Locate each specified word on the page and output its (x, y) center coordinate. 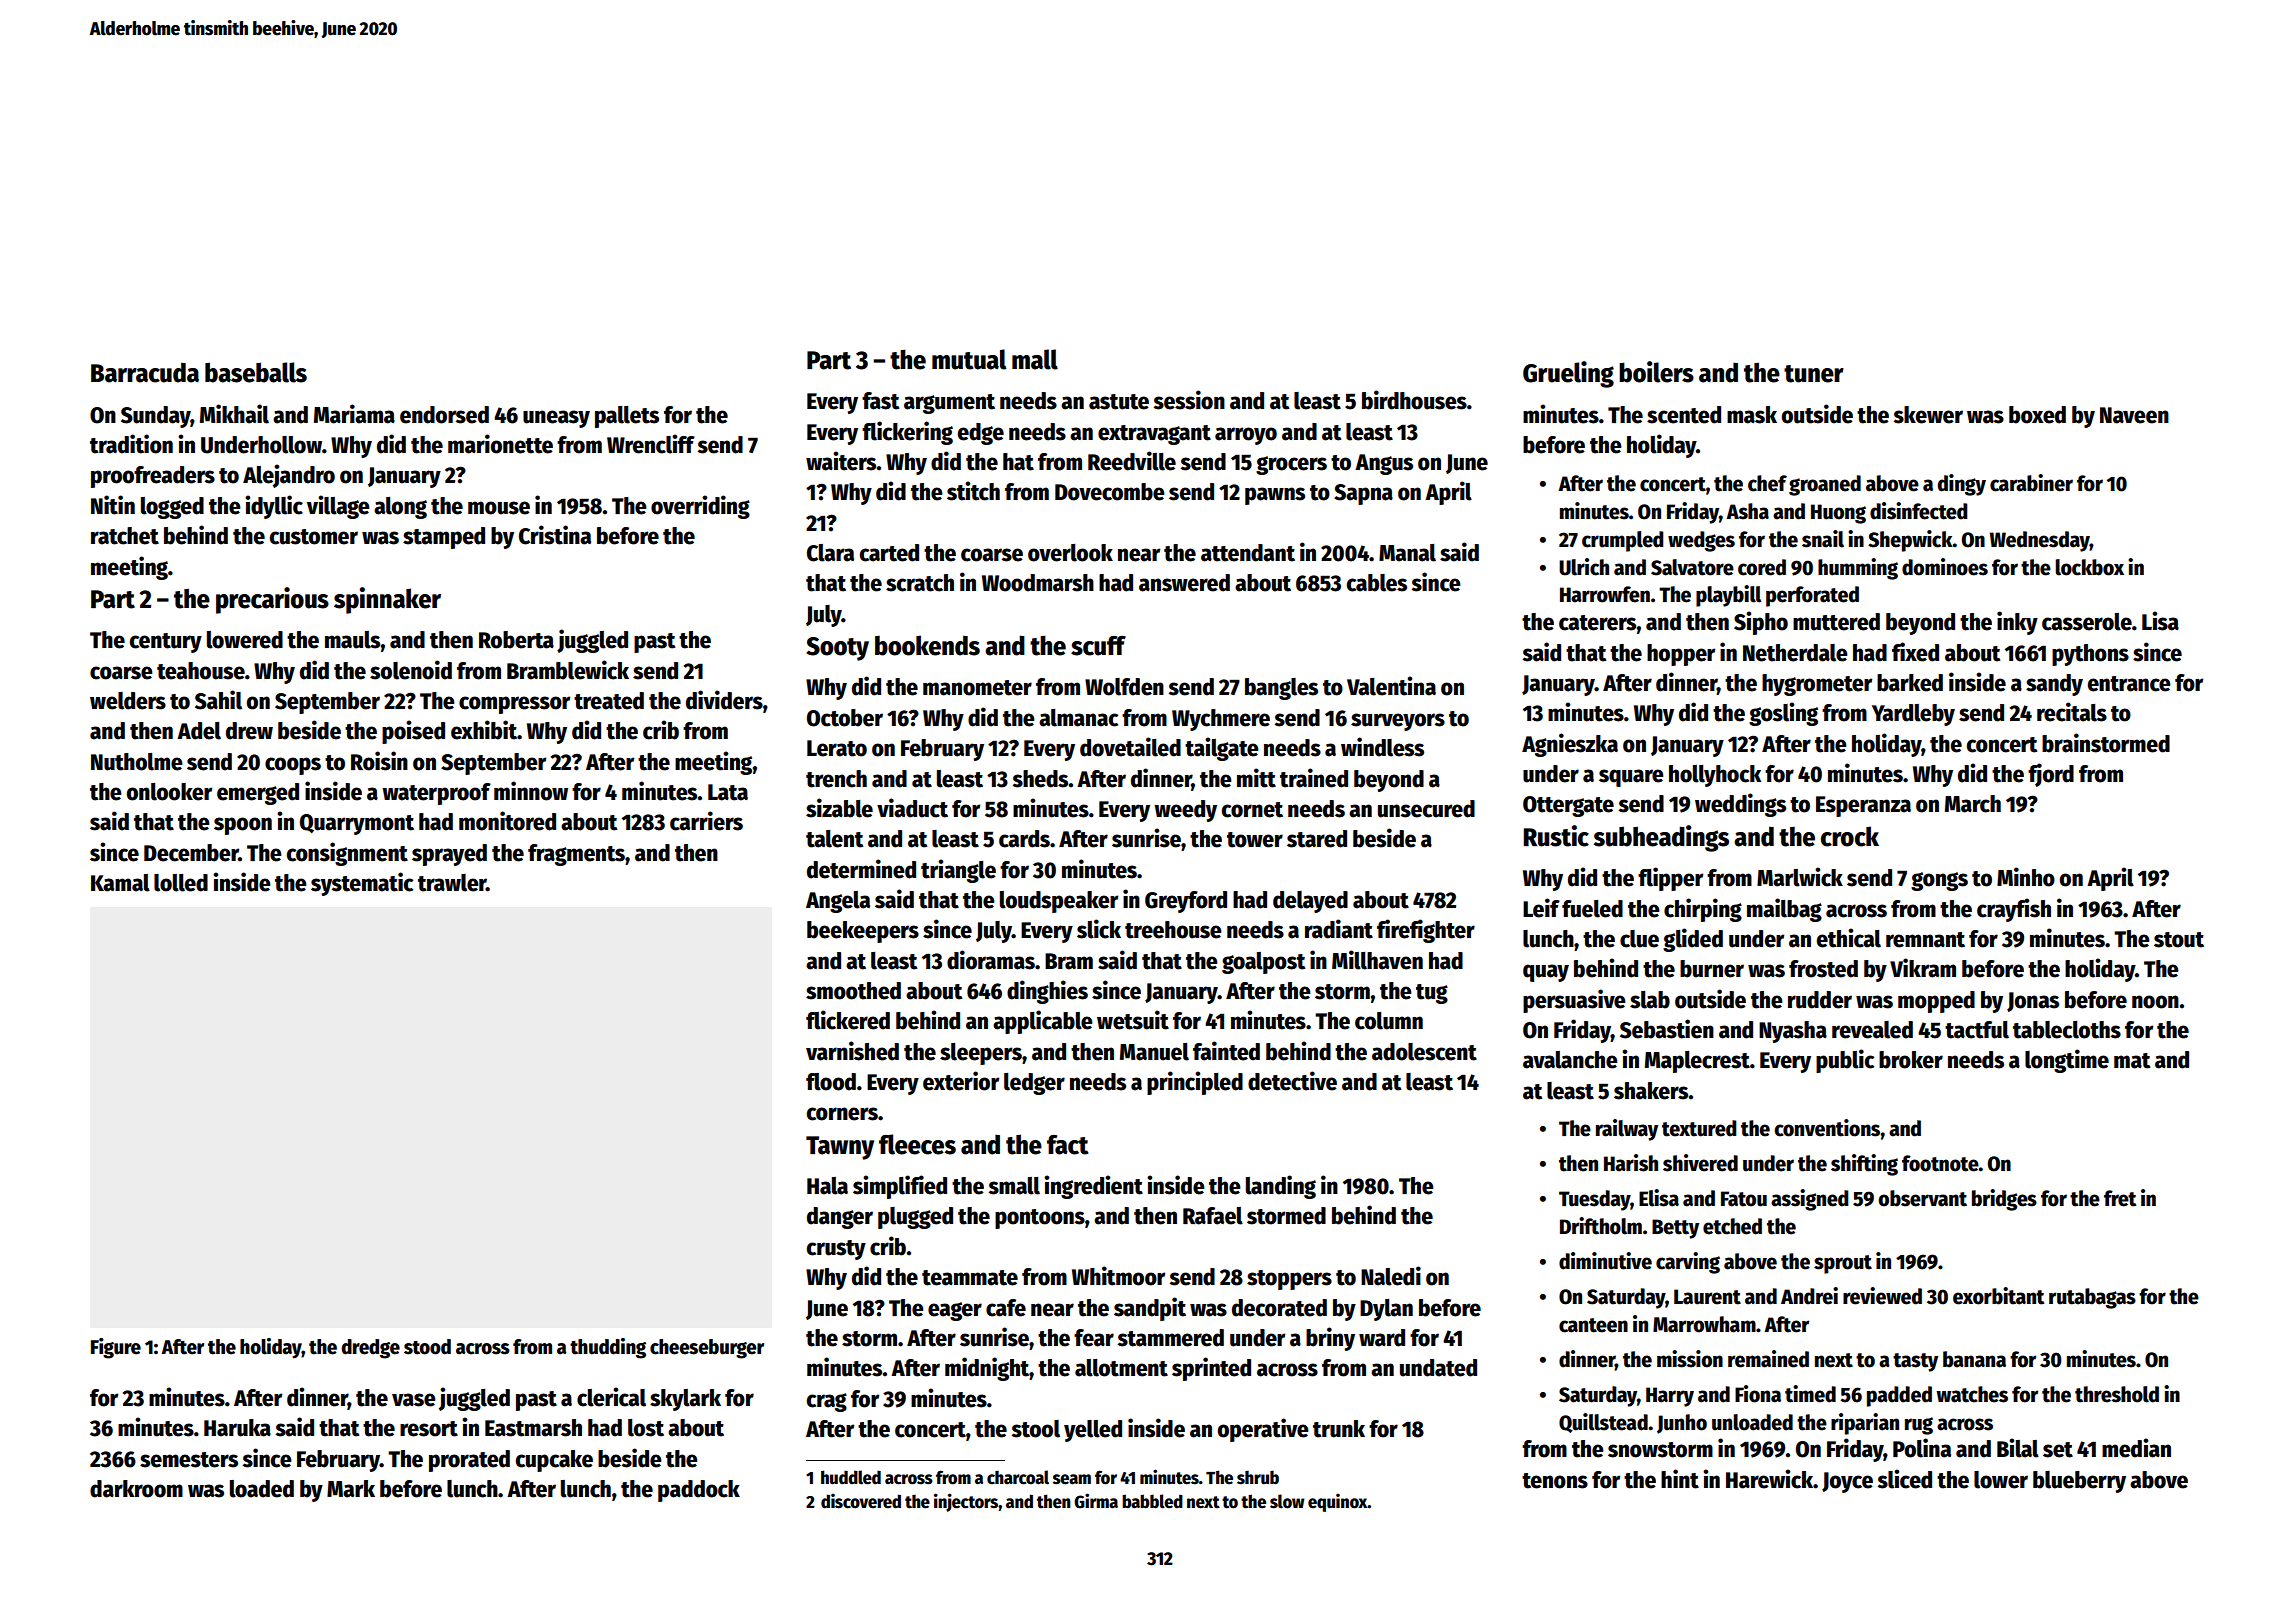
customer (314, 537)
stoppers (1289, 1280)
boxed (2037, 415)
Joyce (1847, 1482)
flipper (1670, 879)
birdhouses (1414, 400)
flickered (848, 1020)
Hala (827, 1186)
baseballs (256, 372)
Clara (830, 553)
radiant (1339, 929)
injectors (966, 1502)
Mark (351, 1489)
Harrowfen (1605, 594)
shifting (1864, 1165)
